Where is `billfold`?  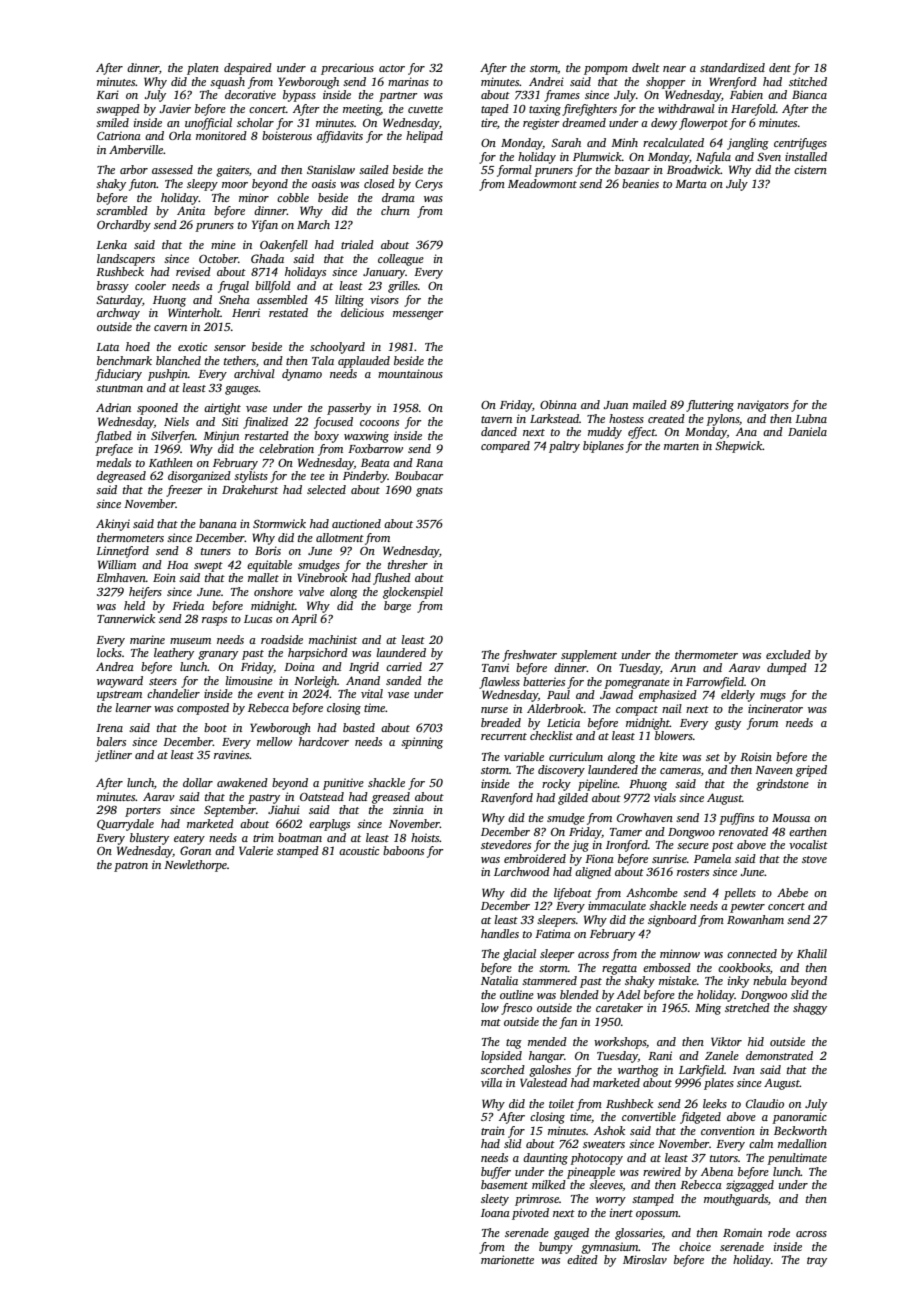 billfold is located at coordinates (273, 287).
